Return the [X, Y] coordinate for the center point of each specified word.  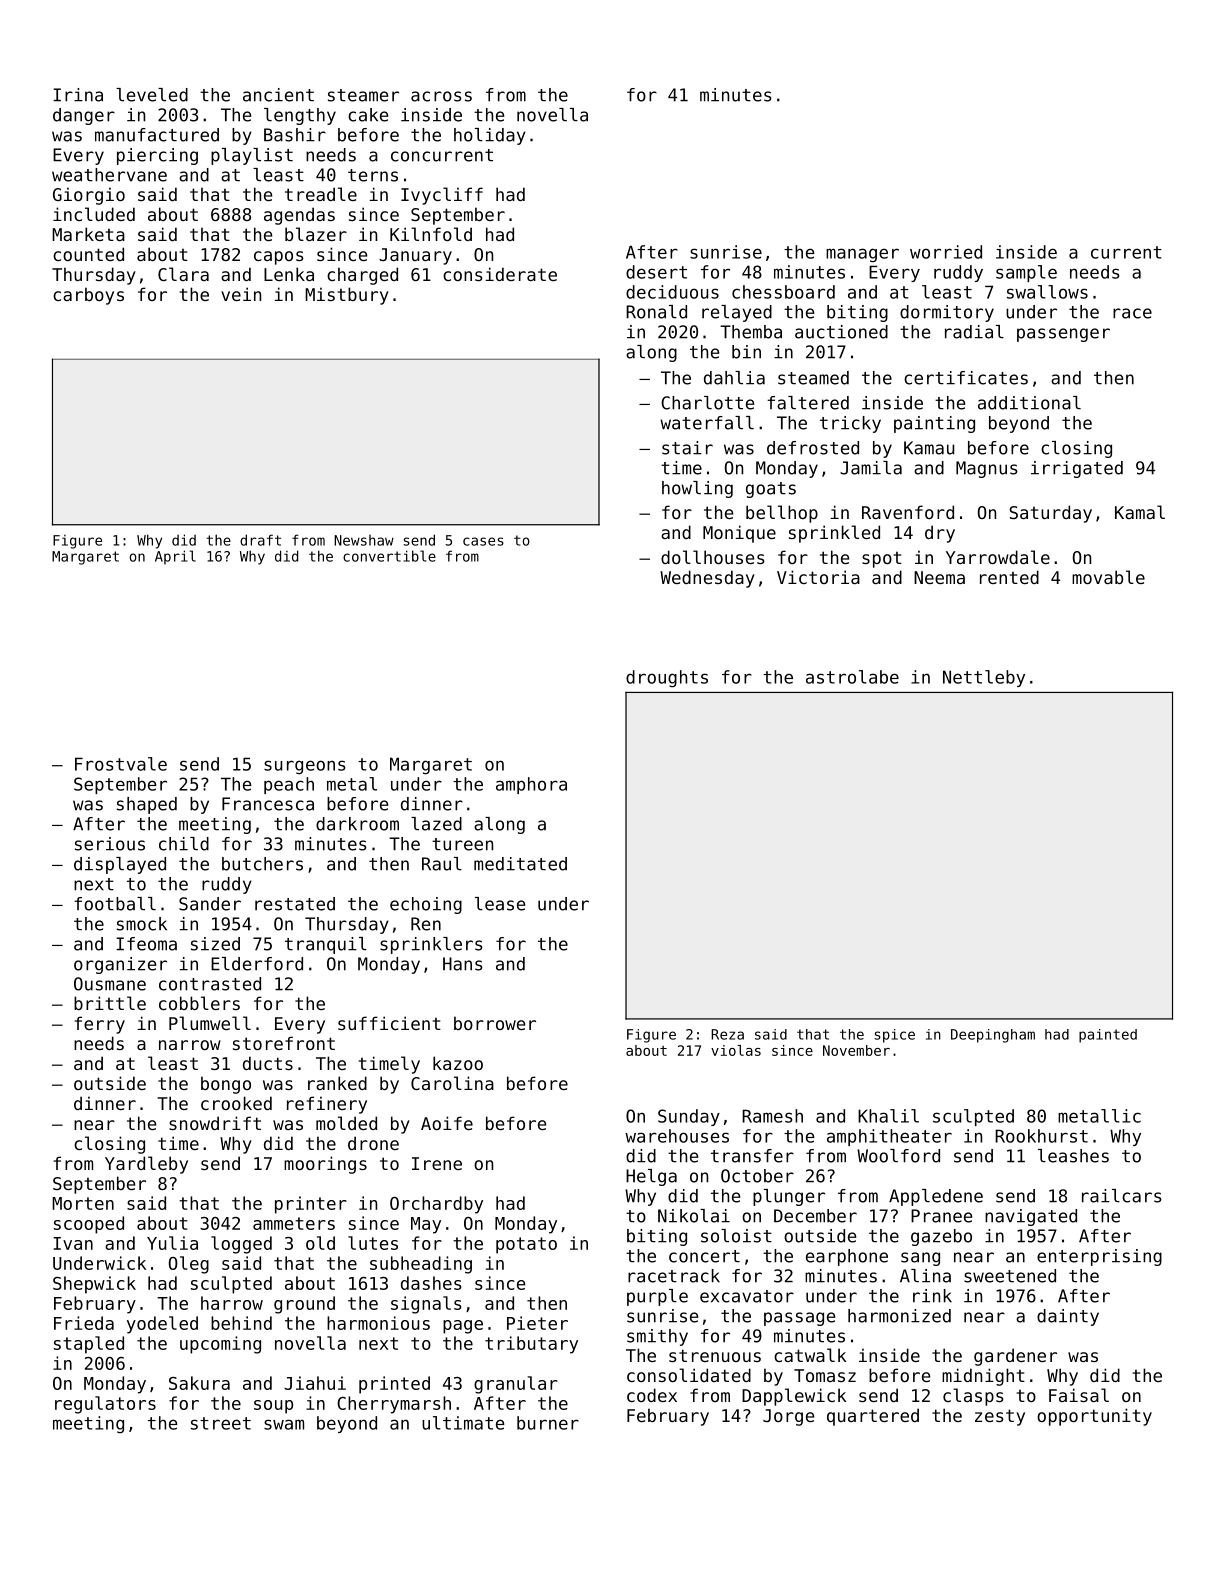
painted [1108, 1036]
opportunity [1094, 1417]
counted [88, 254]
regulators [105, 1405]
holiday [490, 136]
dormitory [947, 313]
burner [548, 1423]
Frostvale [121, 764]
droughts [667, 678]
